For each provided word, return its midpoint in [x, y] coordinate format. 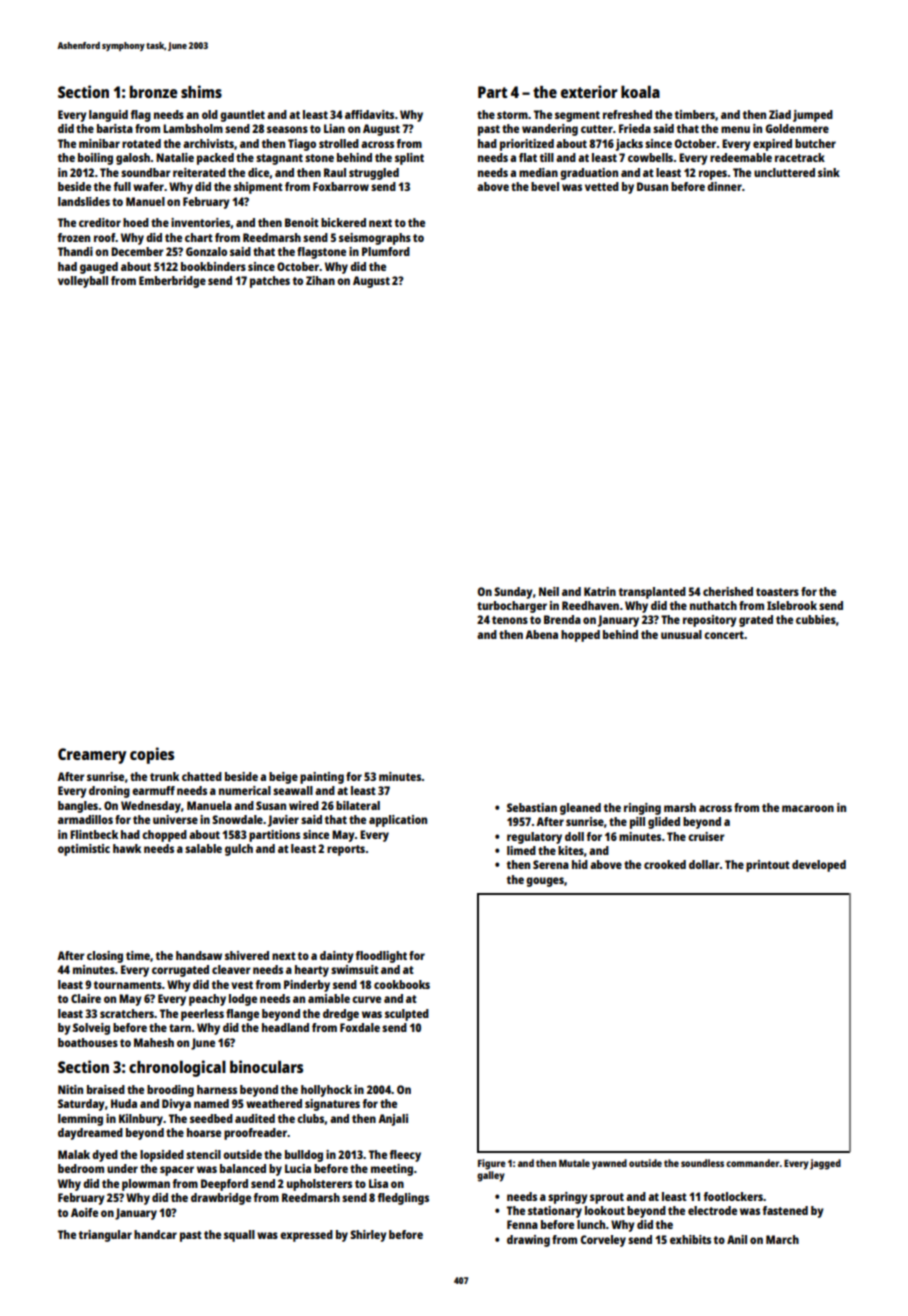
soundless [702, 1163]
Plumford [386, 251]
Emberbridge [172, 282]
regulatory [534, 838]
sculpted [407, 1015]
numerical [245, 790]
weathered [274, 1103]
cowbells [650, 157]
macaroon [808, 808]
